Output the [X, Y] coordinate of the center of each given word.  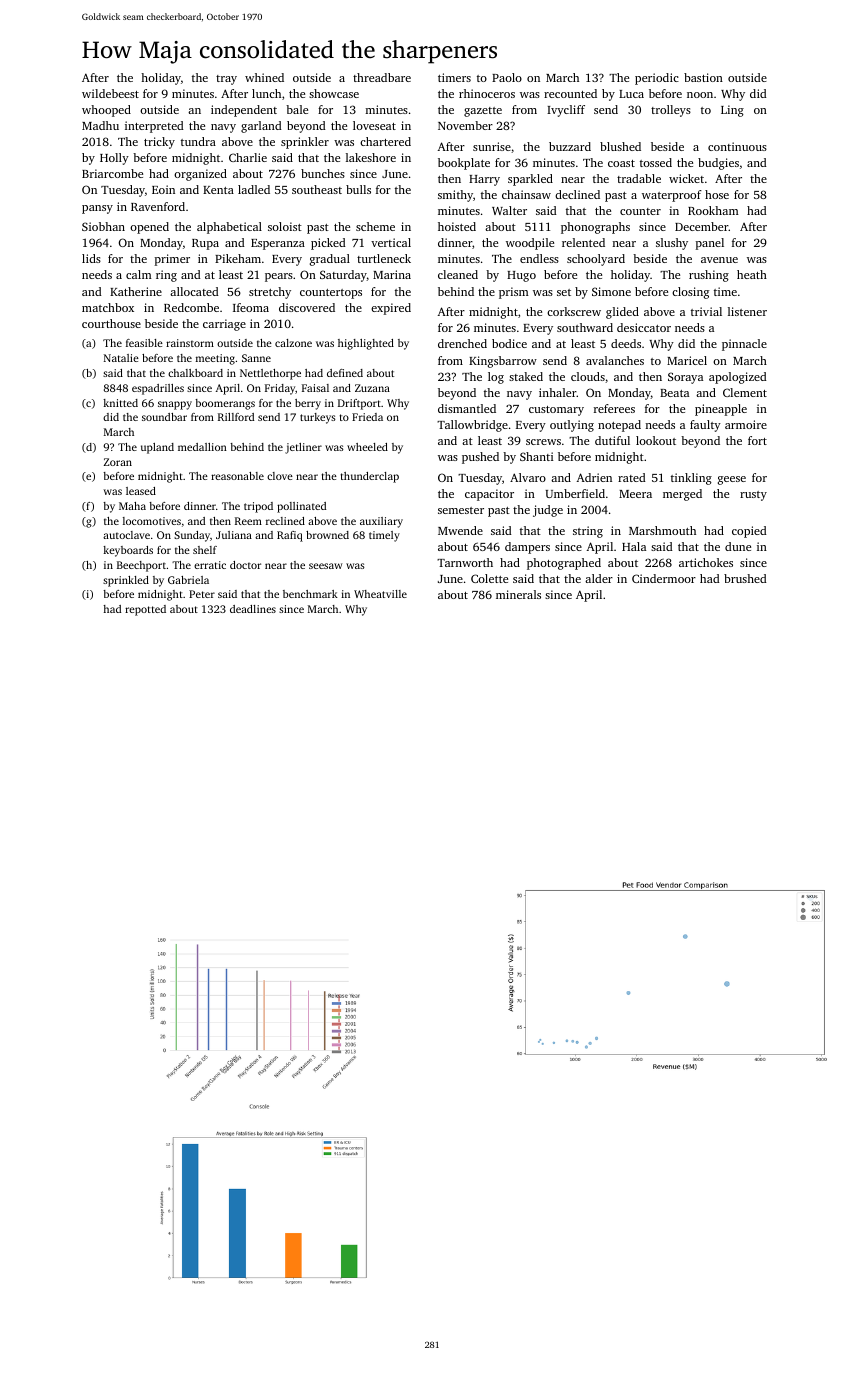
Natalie [121, 358]
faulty [705, 426]
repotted [145, 610]
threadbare [382, 77]
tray [226, 80]
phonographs [595, 228]
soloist [285, 226]
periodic [657, 79]
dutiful [612, 440]
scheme [375, 226]
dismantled [467, 408]
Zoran [118, 462]
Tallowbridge [472, 426]
